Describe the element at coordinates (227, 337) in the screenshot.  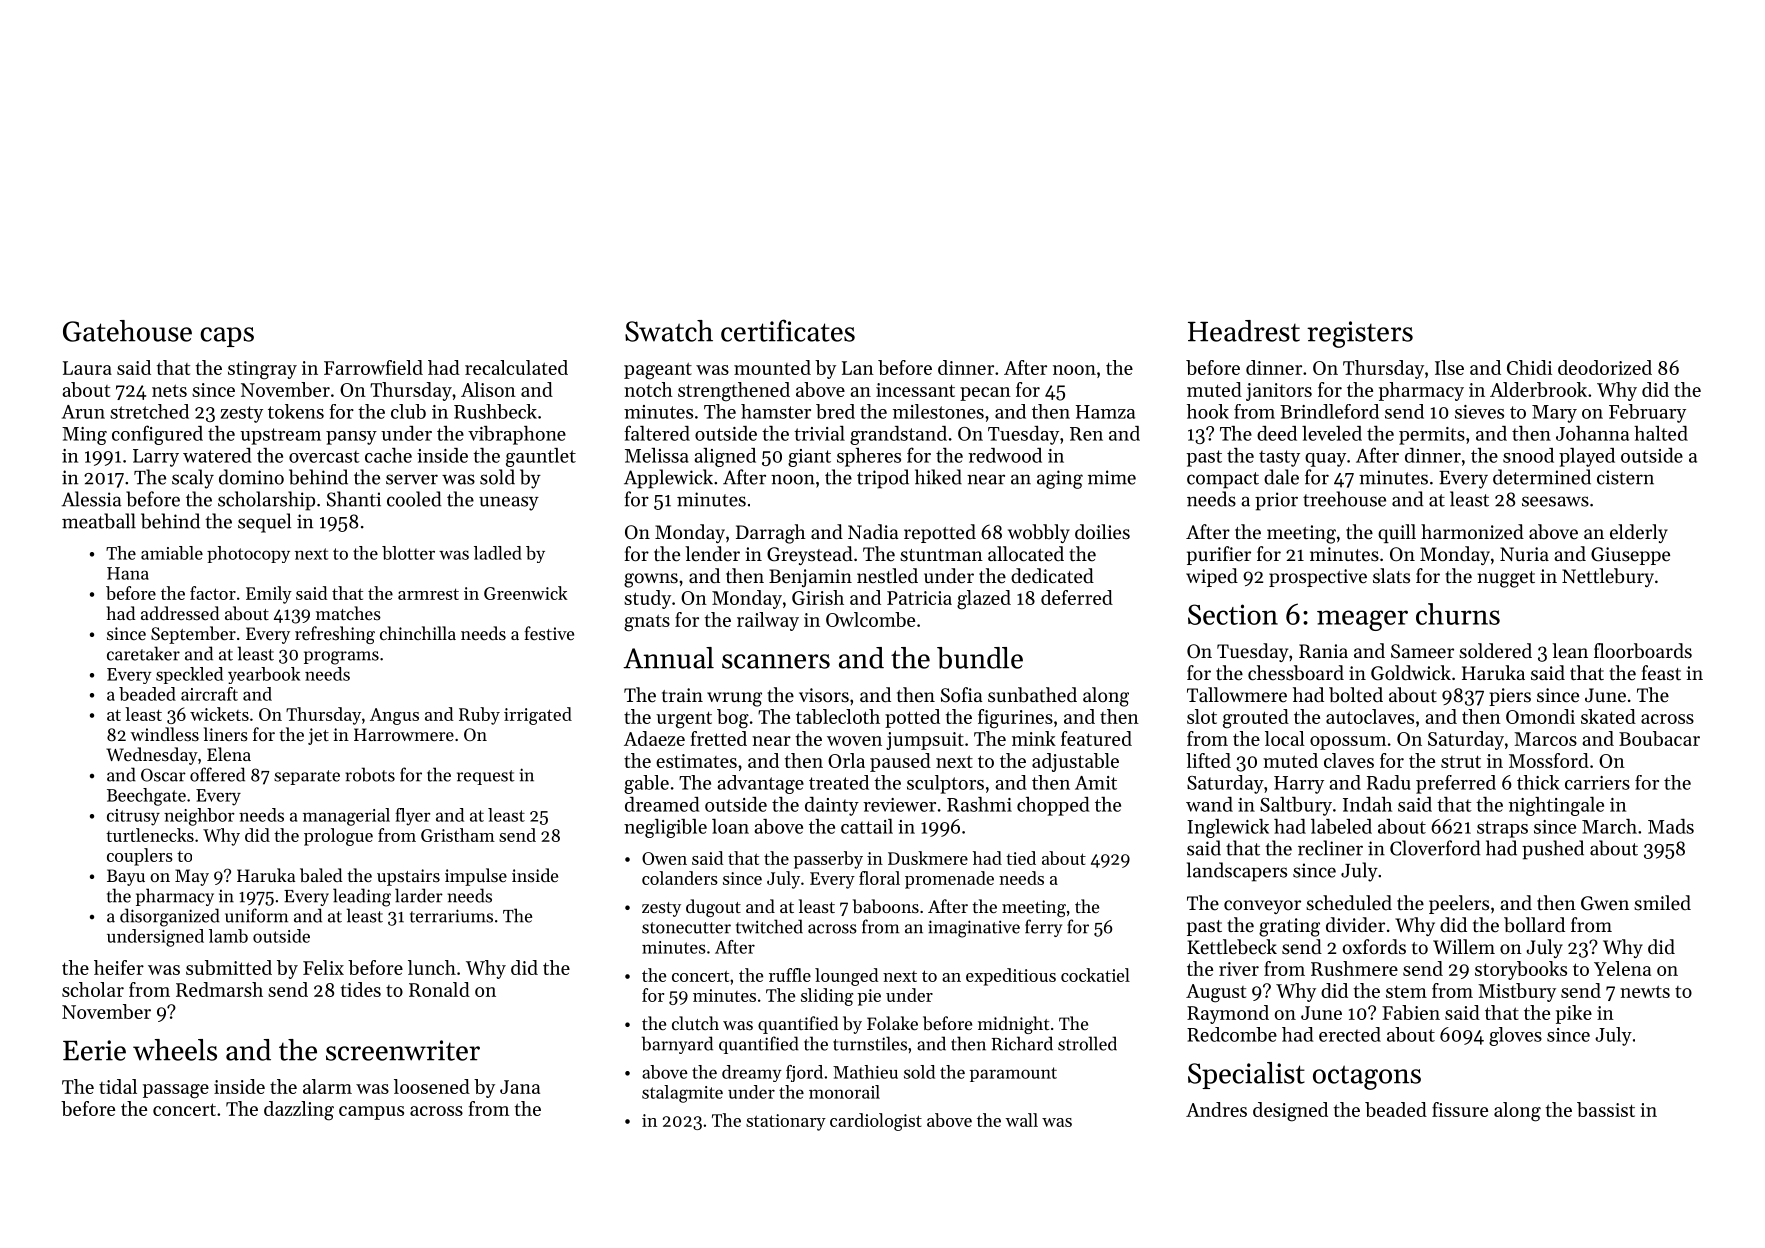
I see `caps` at that location.
